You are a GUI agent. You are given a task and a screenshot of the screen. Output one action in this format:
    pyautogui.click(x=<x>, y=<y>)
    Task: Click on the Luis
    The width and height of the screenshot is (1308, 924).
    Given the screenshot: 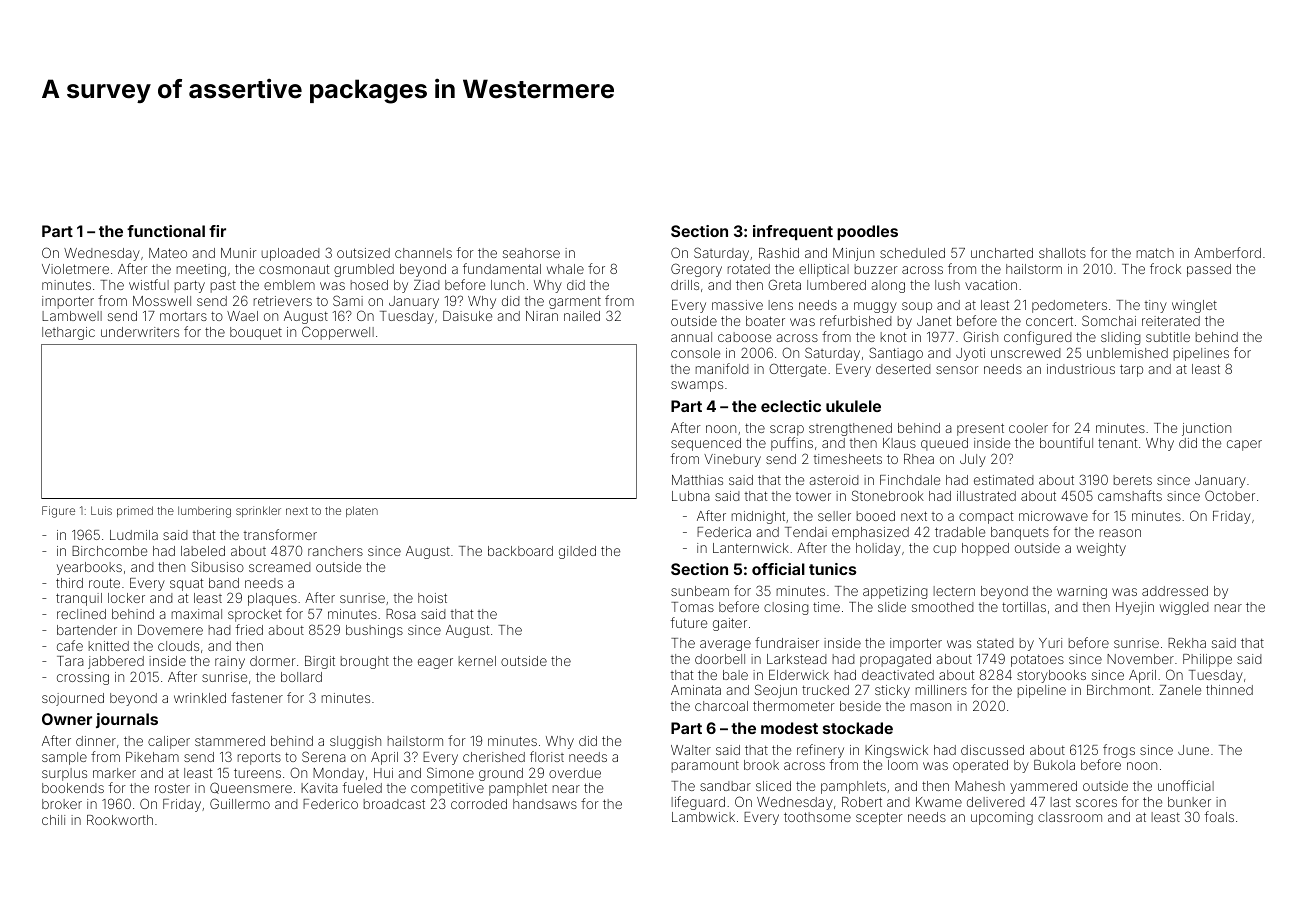 What is the action you would take?
    pyautogui.click(x=101, y=510)
